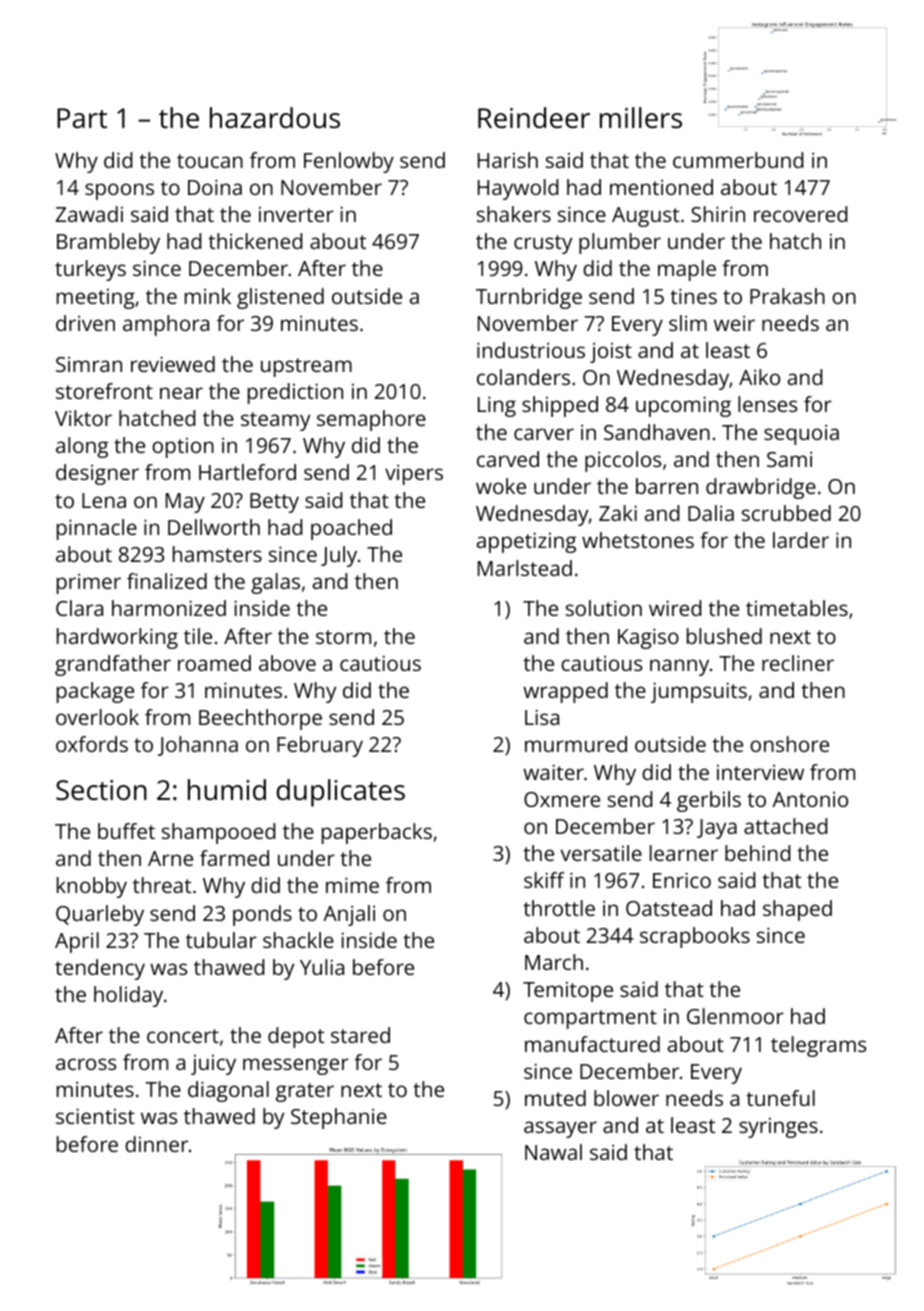 This image has height=1311, width=924. What do you see at coordinates (687, 270) in the image?
I see `maple` at bounding box center [687, 270].
